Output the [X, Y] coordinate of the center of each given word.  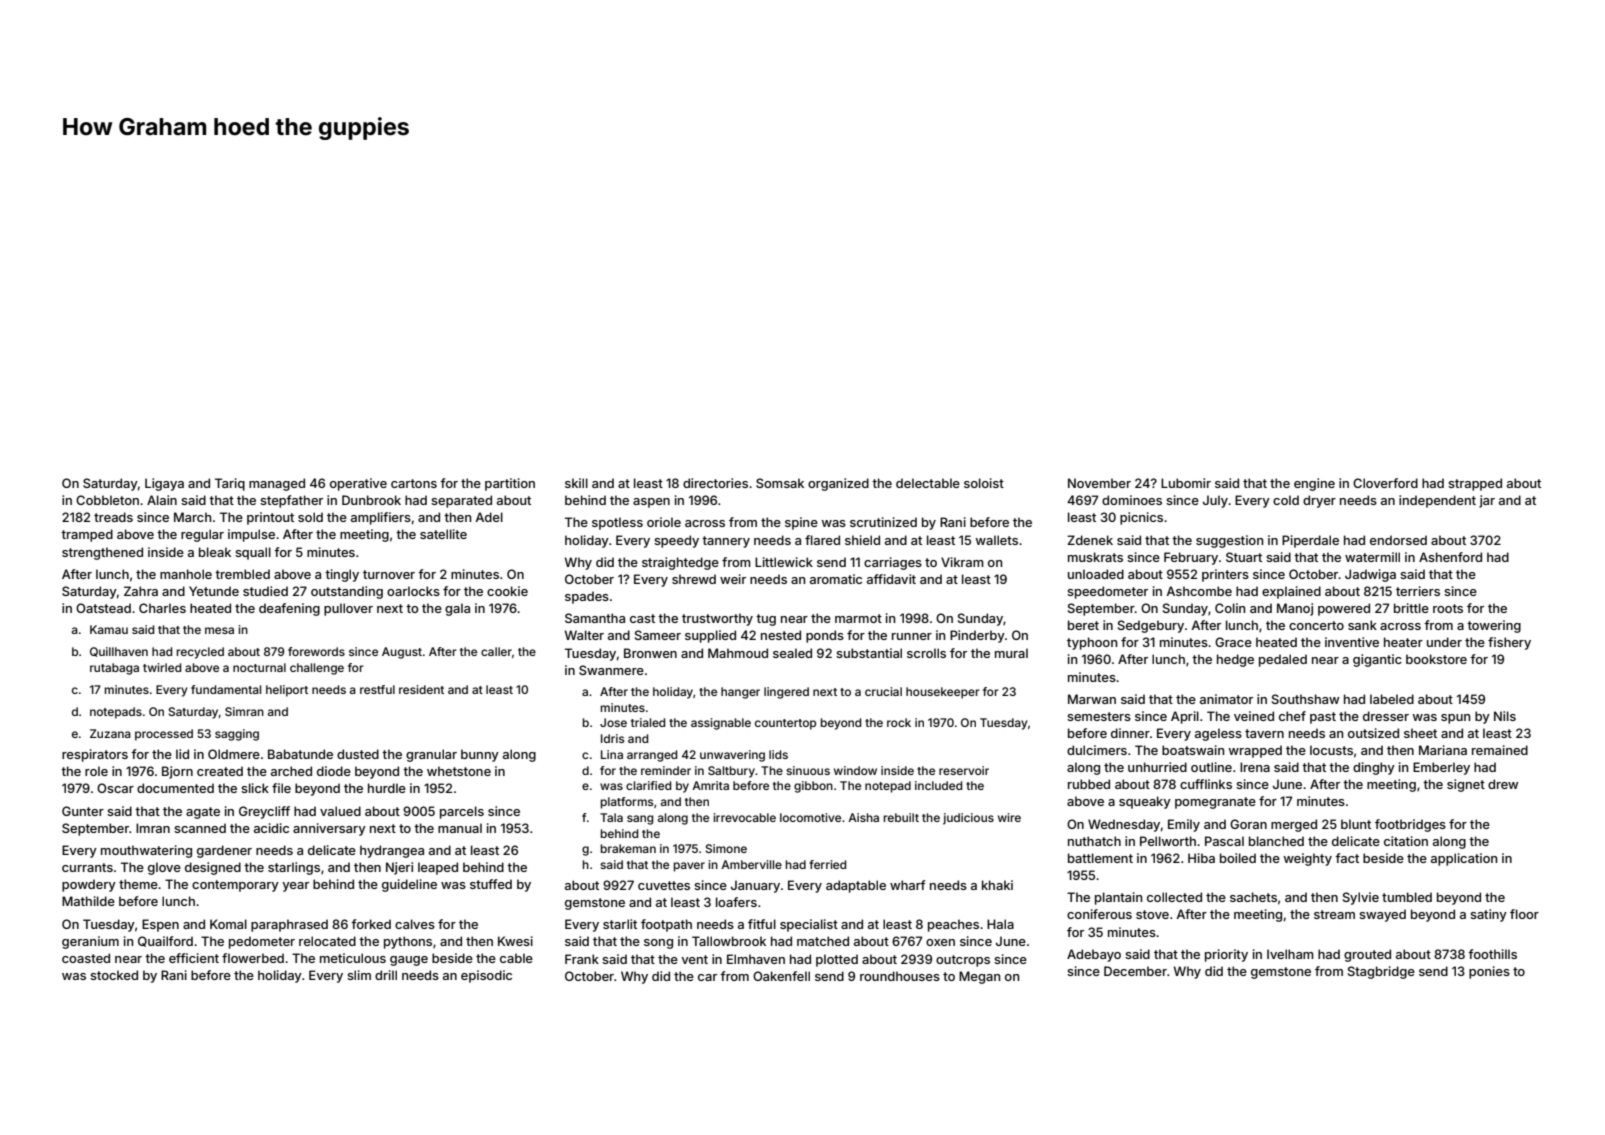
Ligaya [164, 484]
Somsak [780, 483]
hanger [740, 693]
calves [415, 924]
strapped [1475, 484]
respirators [95, 755]
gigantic [1377, 660]
